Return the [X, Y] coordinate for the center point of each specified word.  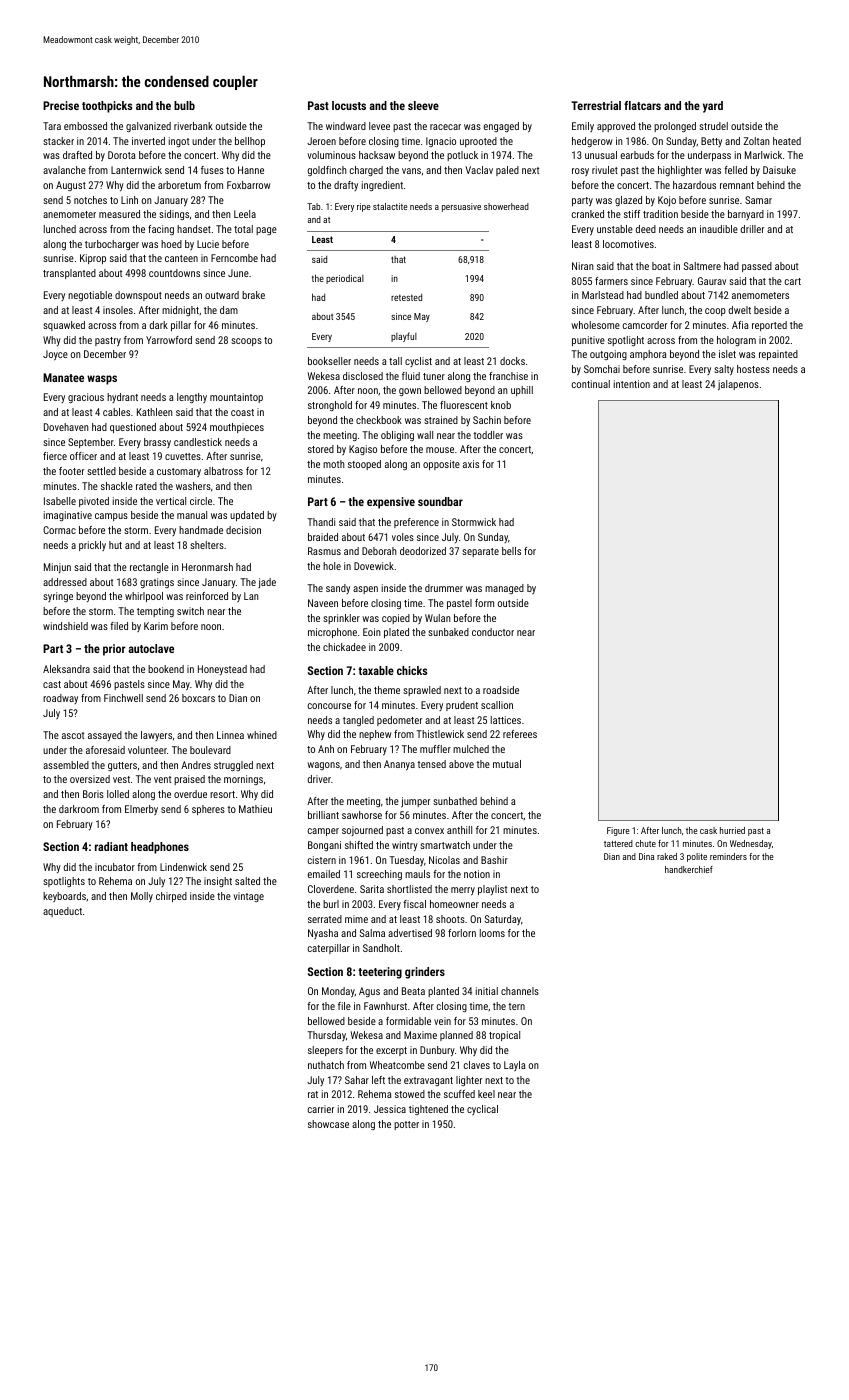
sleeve [423, 105]
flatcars [642, 105]
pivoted [94, 502]
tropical [504, 1036]
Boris [93, 794]
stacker [58, 141]
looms [492, 933]
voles [403, 537]
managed [504, 589]
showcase [328, 1124]
